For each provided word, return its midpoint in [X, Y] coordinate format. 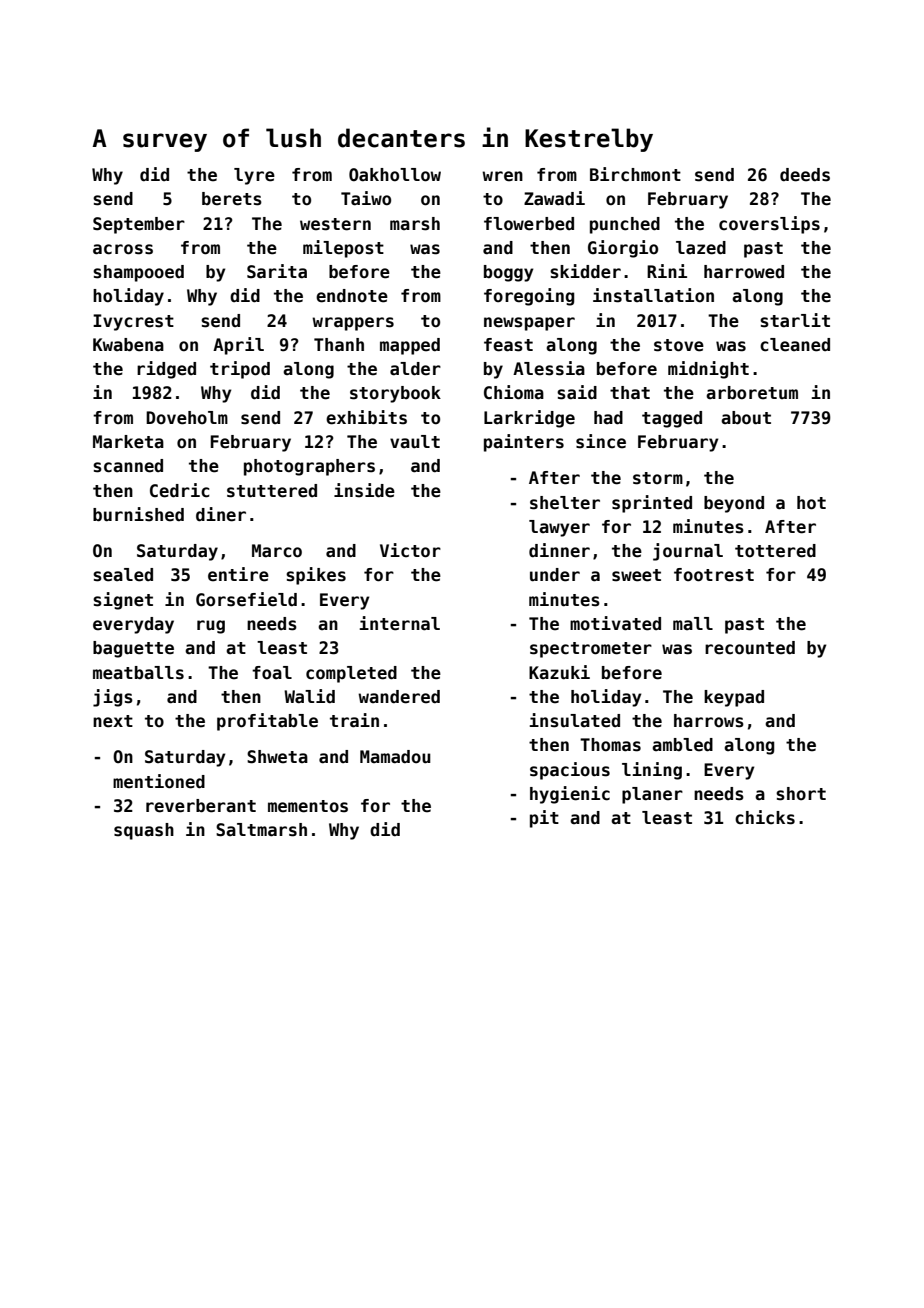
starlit [795, 320]
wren [502, 176]
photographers [309, 467]
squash [144, 831]
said [577, 392]
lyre [254, 176]
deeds [805, 175]
